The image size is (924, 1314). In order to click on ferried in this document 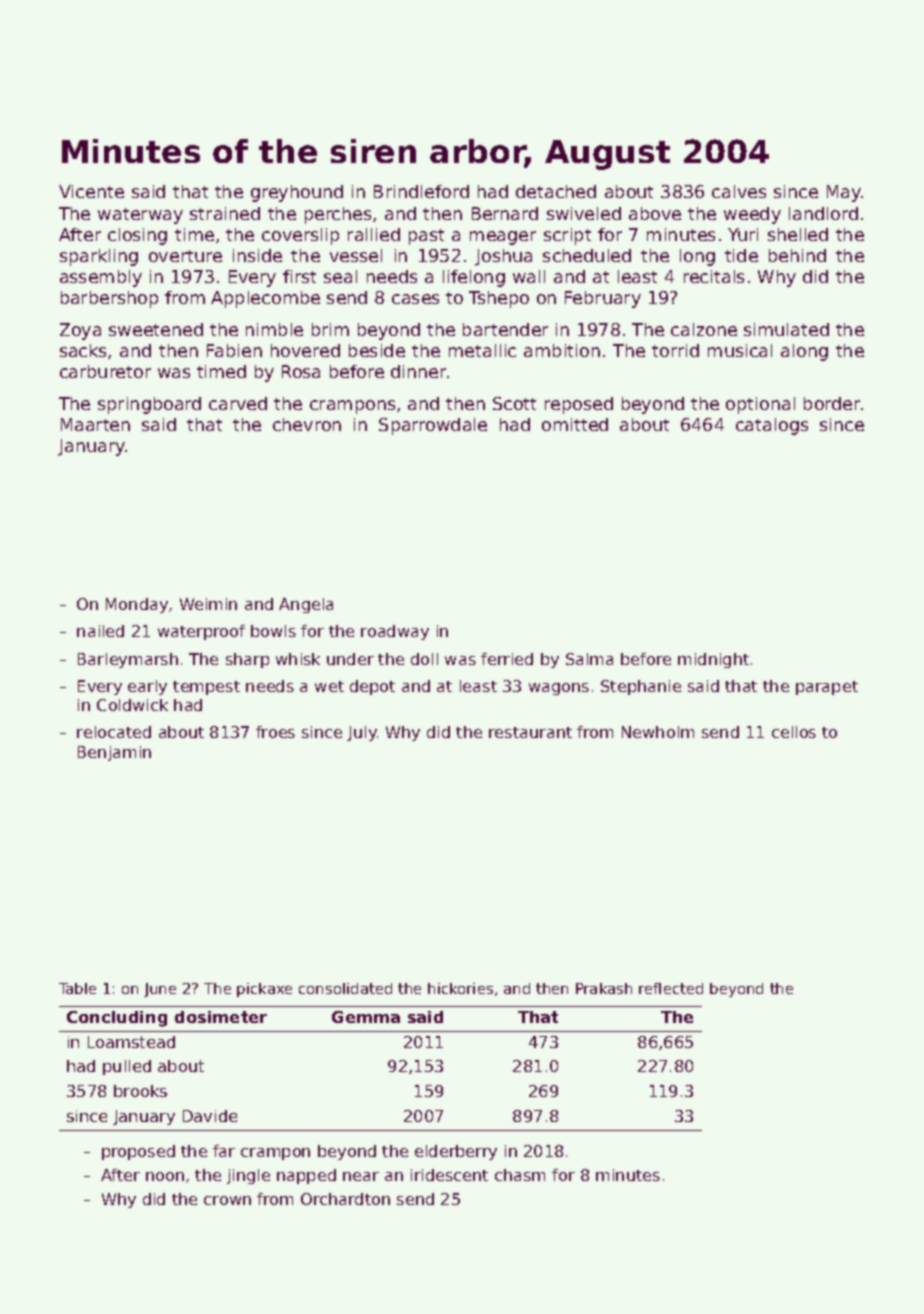, I will do `click(507, 659)`.
